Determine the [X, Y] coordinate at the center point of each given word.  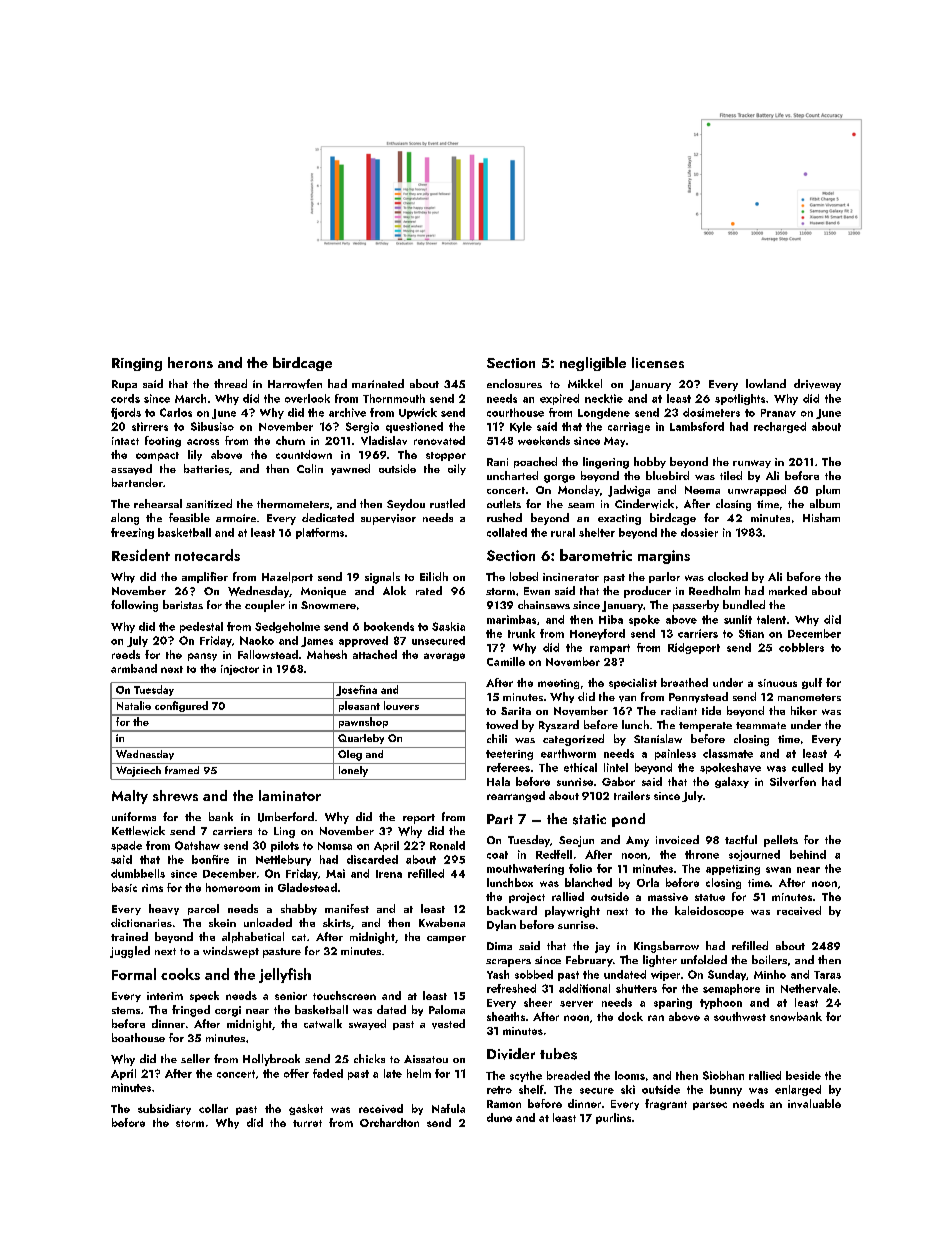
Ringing [137, 364]
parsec [710, 1106]
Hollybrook [271, 1060]
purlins [613, 1118]
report [419, 819]
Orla [648, 882]
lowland [766, 383]
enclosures [514, 383]
